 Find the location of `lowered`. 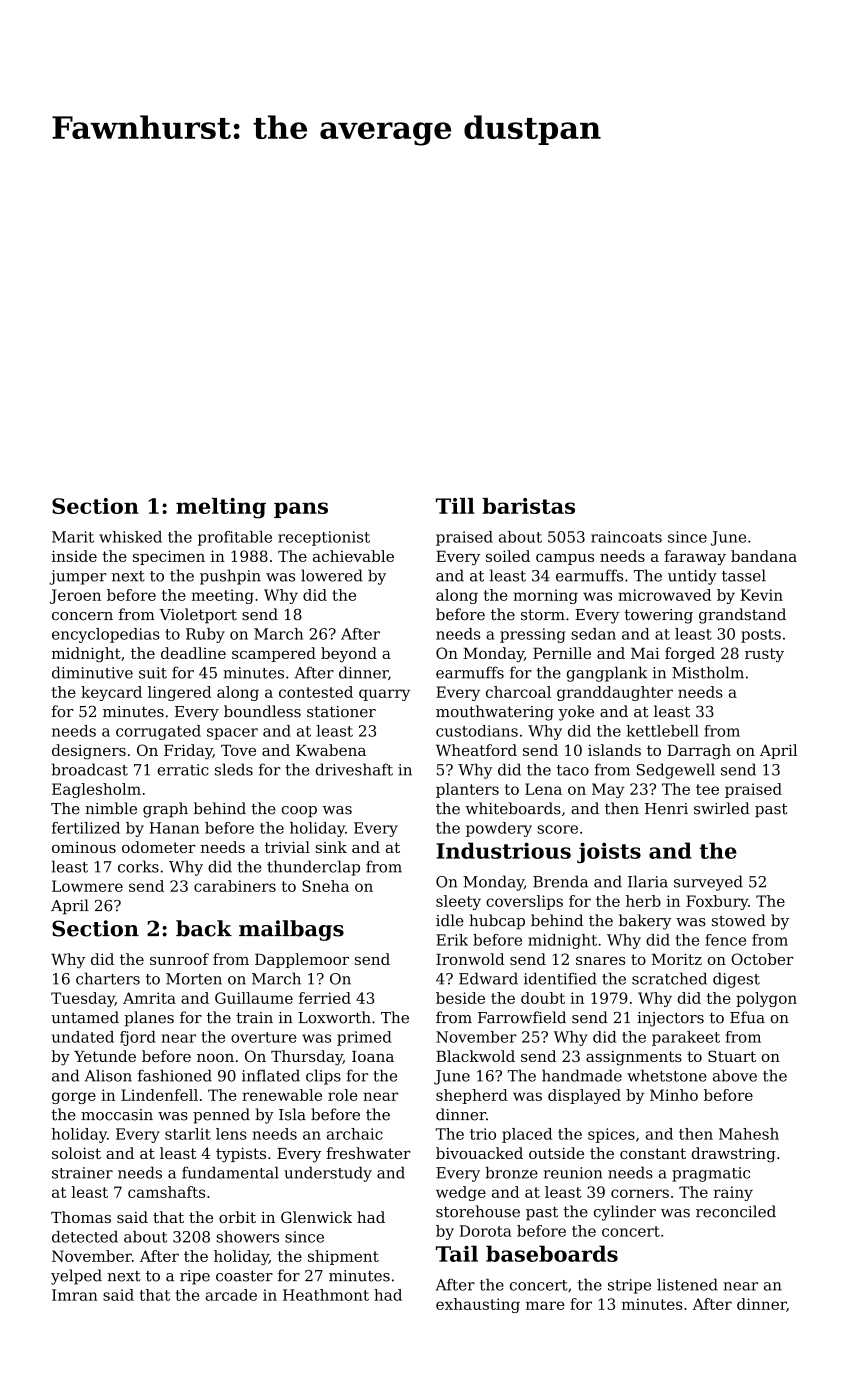

lowered is located at coordinates (332, 575).
